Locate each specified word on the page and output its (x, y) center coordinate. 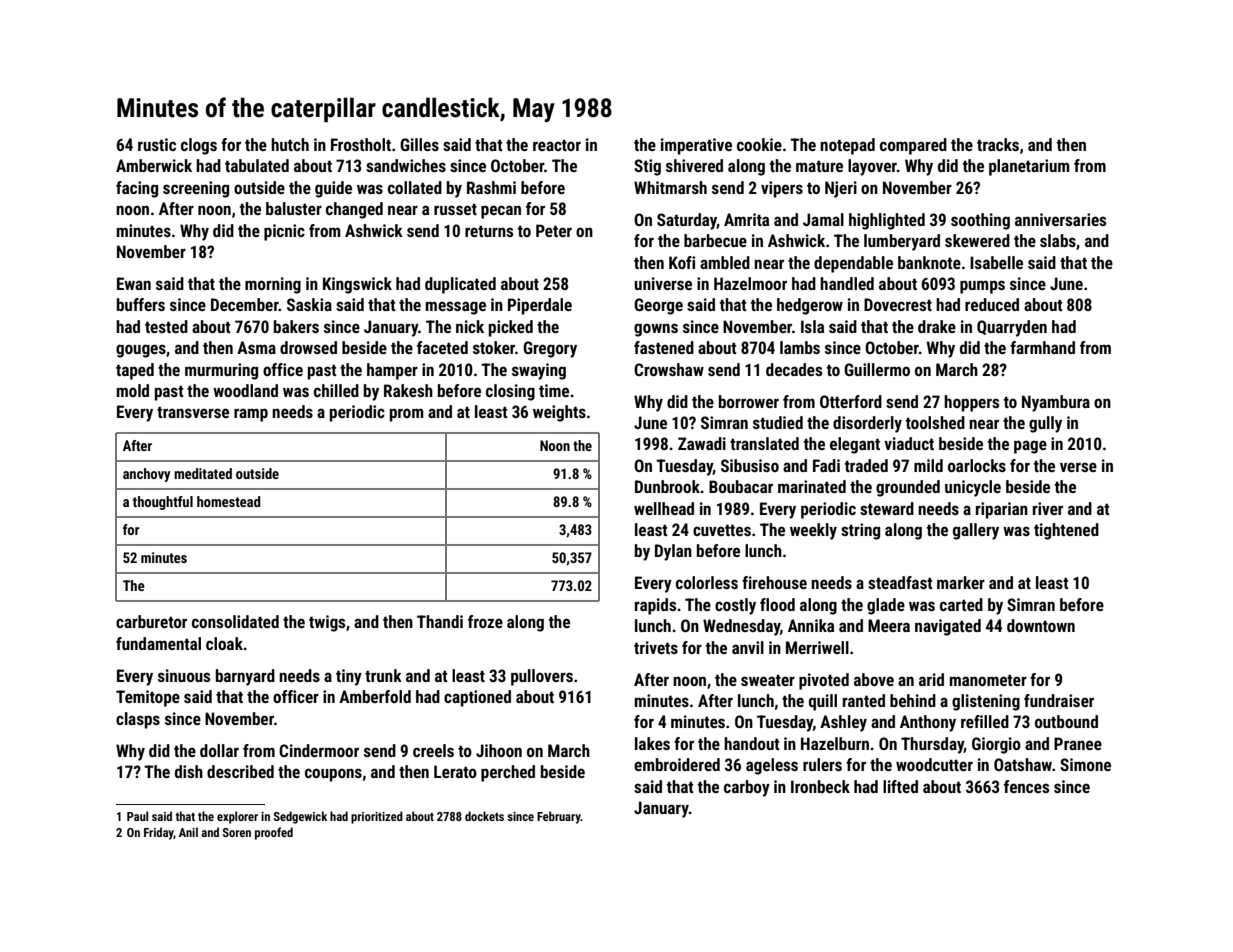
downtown (1041, 625)
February (559, 817)
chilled (336, 390)
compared (913, 146)
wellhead (664, 508)
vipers (782, 189)
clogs (199, 146)
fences (1026, 786)
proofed (274, 833)
